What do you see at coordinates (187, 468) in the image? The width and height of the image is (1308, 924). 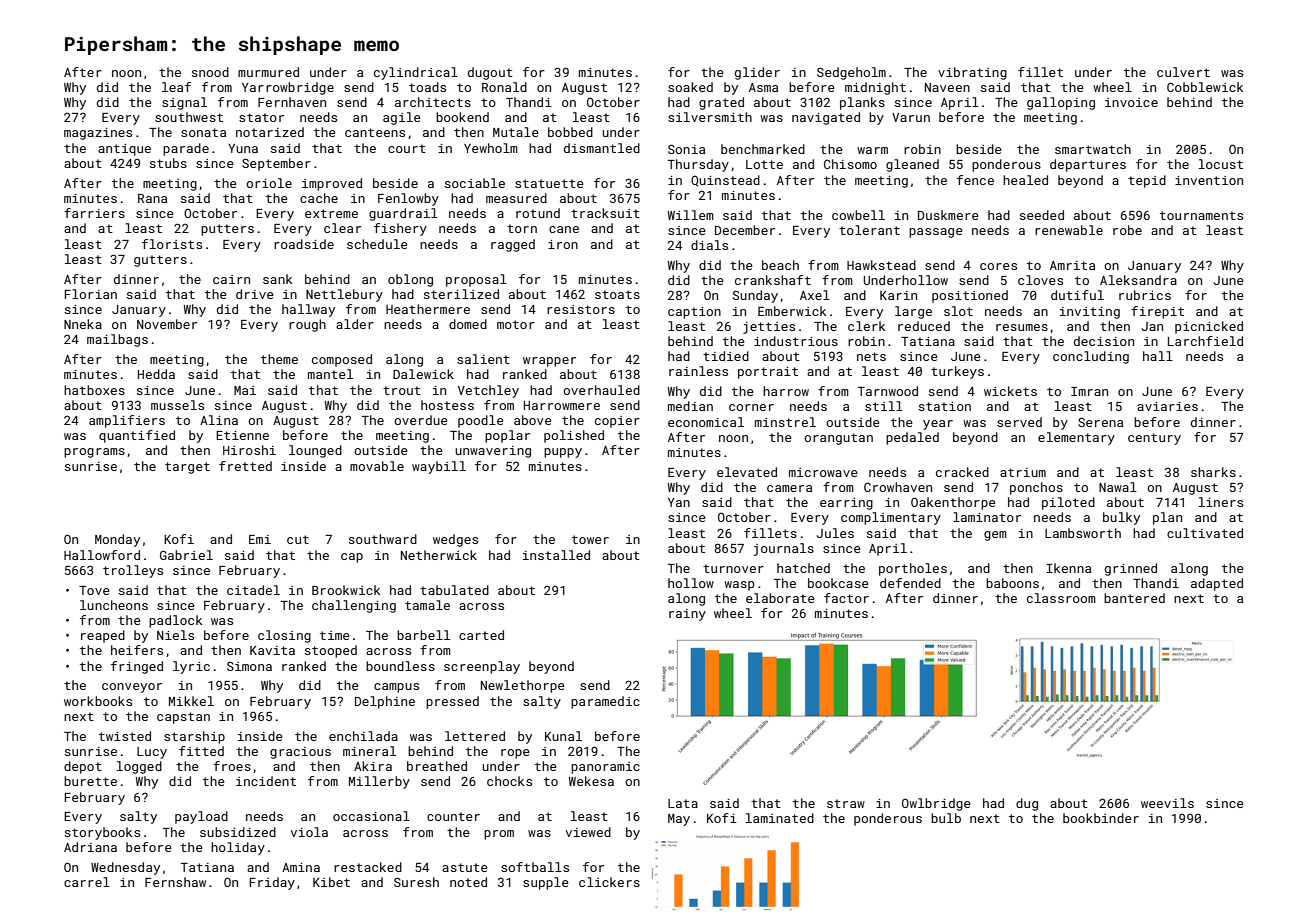 I see `target` at bounding box center [187, 468].
